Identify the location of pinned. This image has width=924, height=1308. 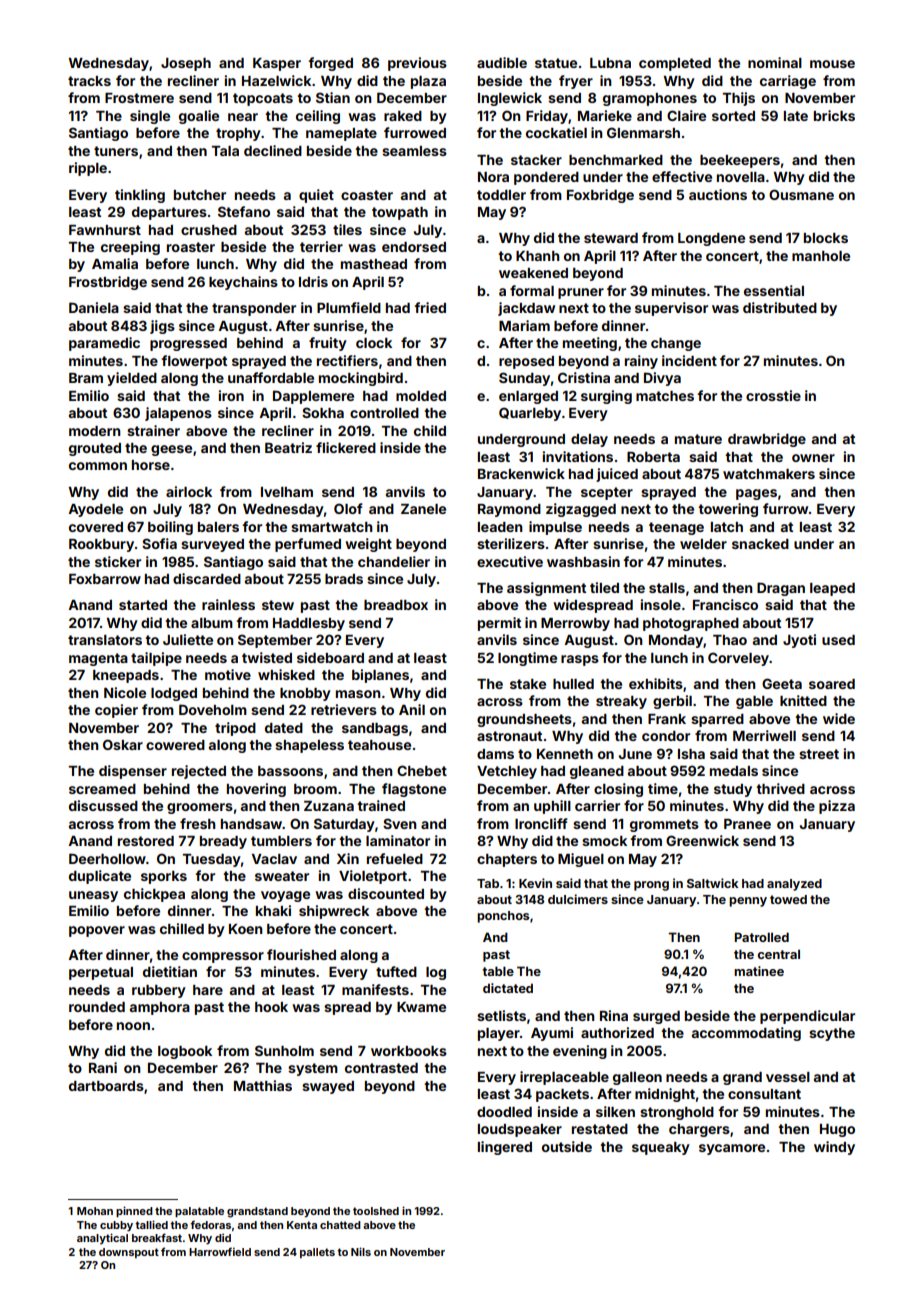
(134, 1211).
